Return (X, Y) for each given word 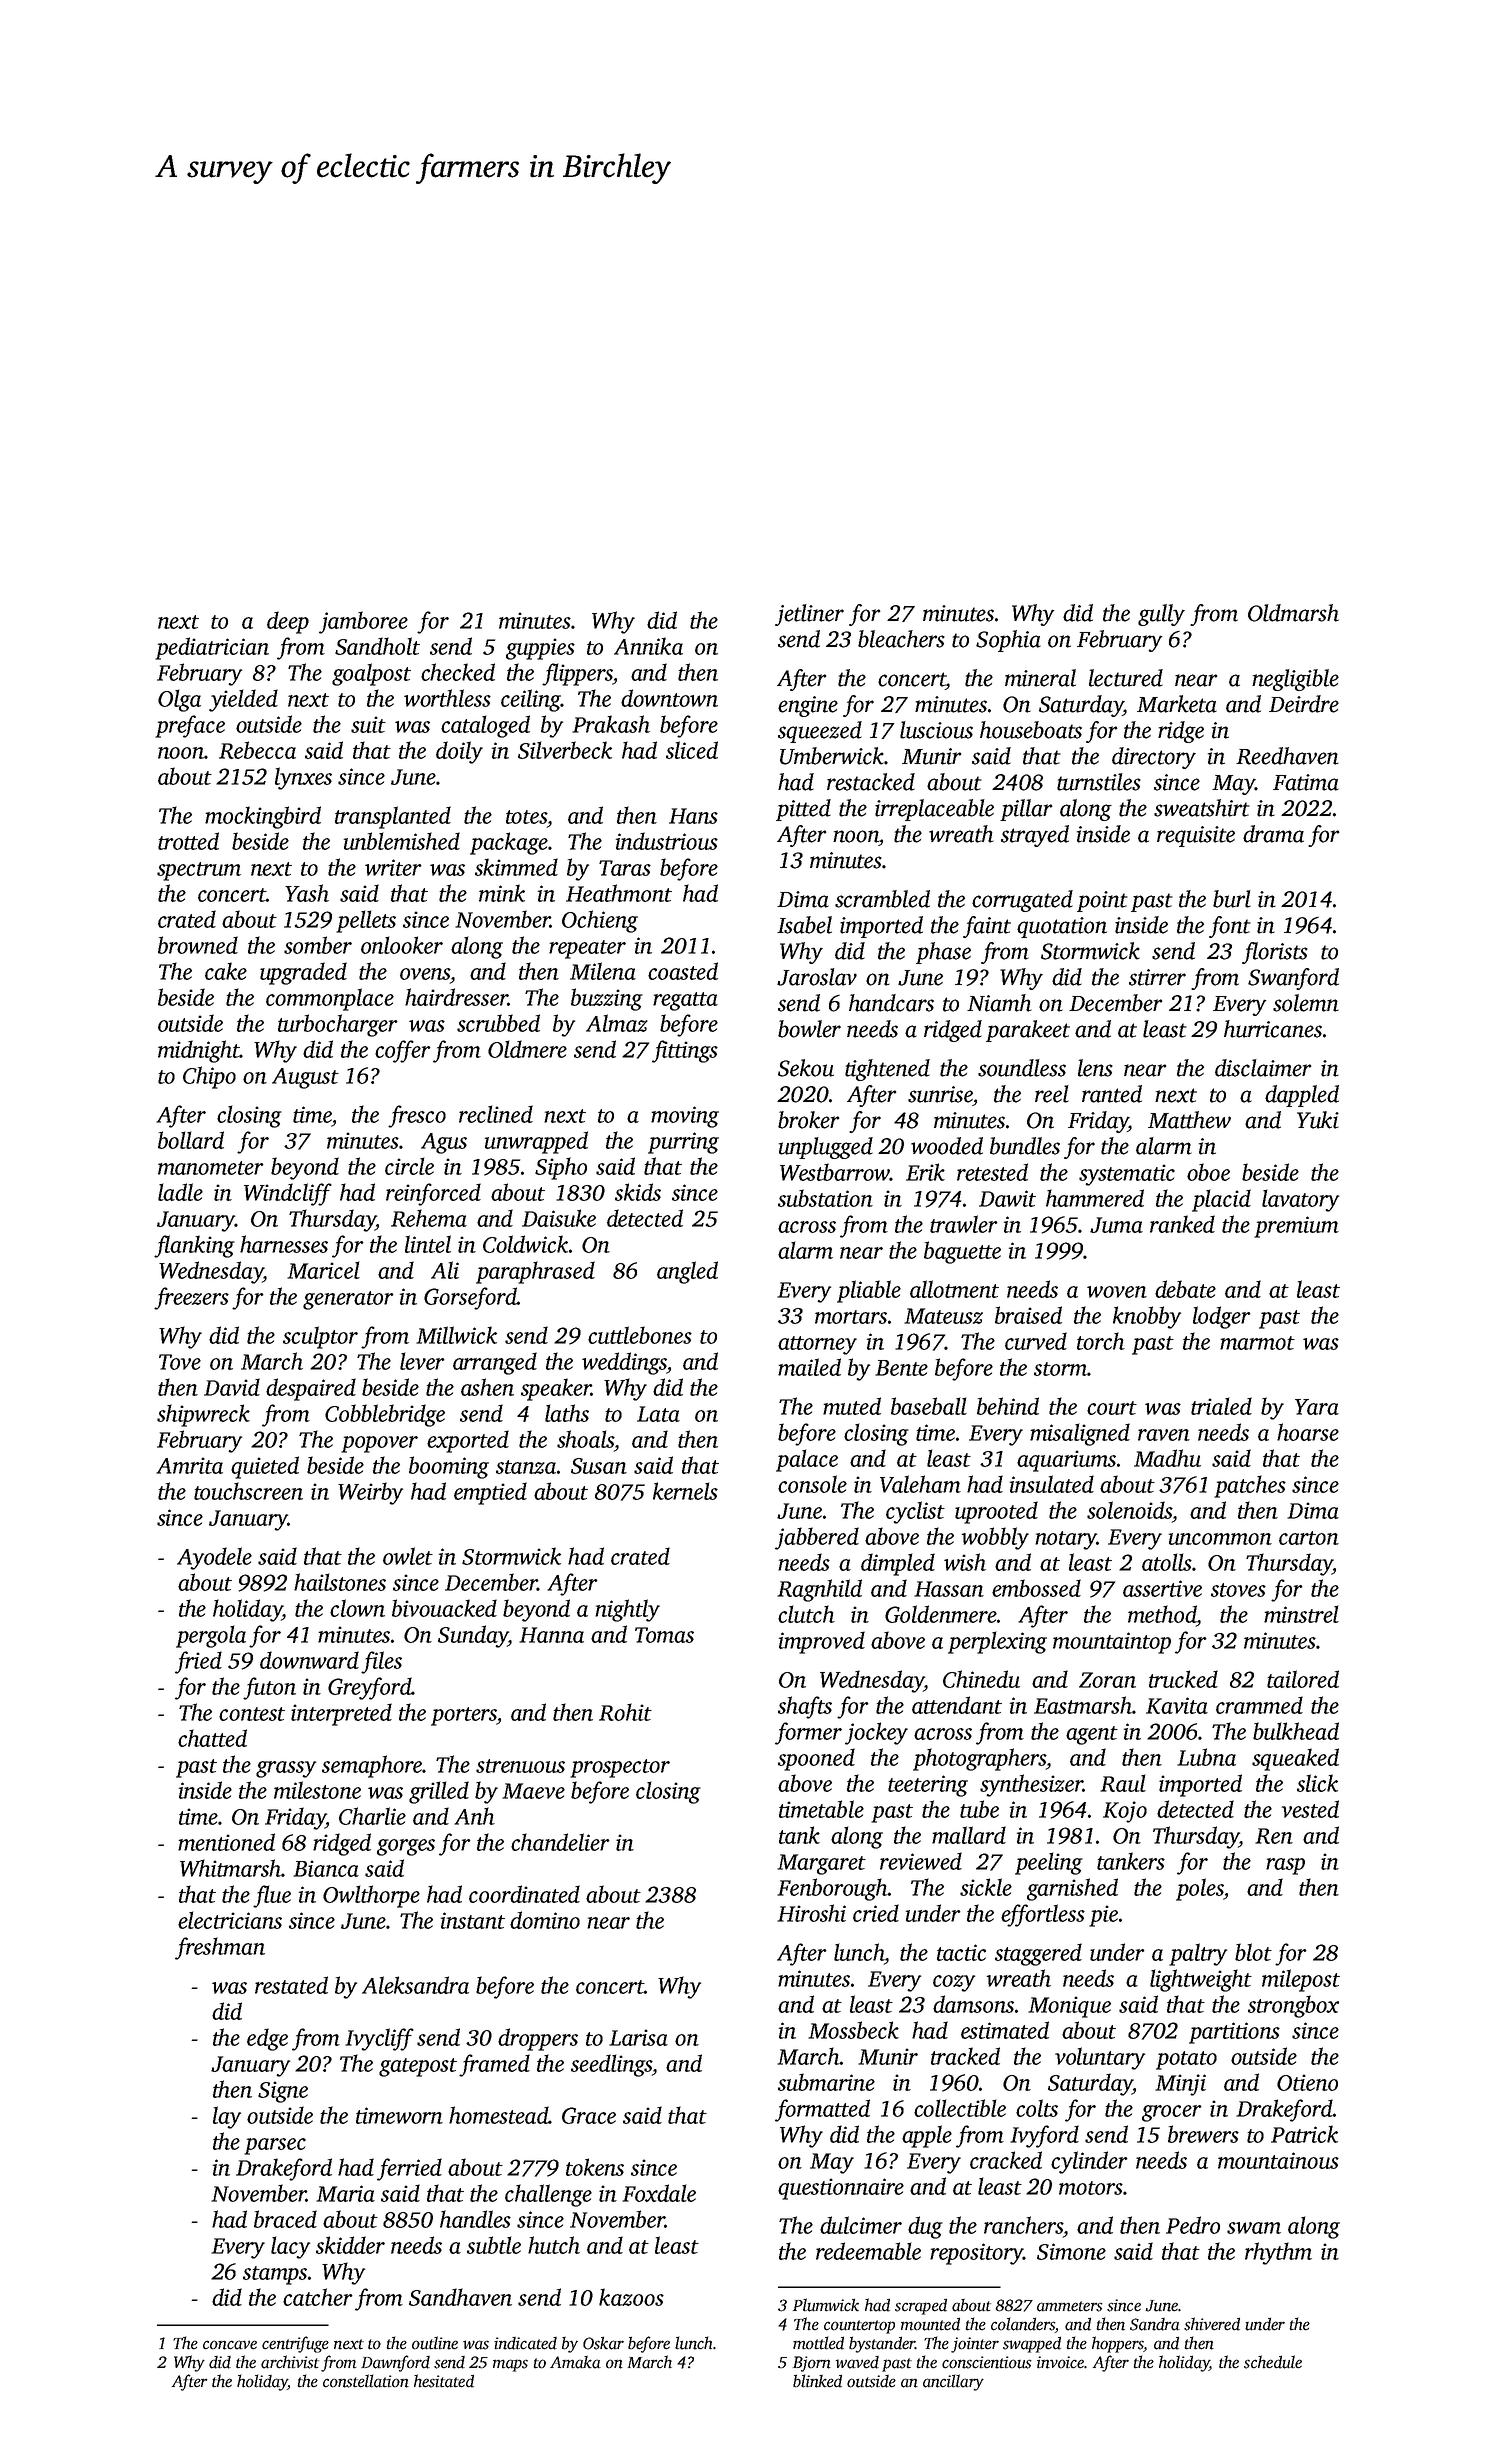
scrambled (882, 899)
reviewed (921, 1861)
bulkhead (1296, 1731)
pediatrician (212, 648)
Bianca (326, 1868)
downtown (669, 698)
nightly (627, 1610)
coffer (403, 1051)
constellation (366, 2381)
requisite (1196, 836)
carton (1309, 1538)
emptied (490, 1493)
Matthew (1189, 1120)
